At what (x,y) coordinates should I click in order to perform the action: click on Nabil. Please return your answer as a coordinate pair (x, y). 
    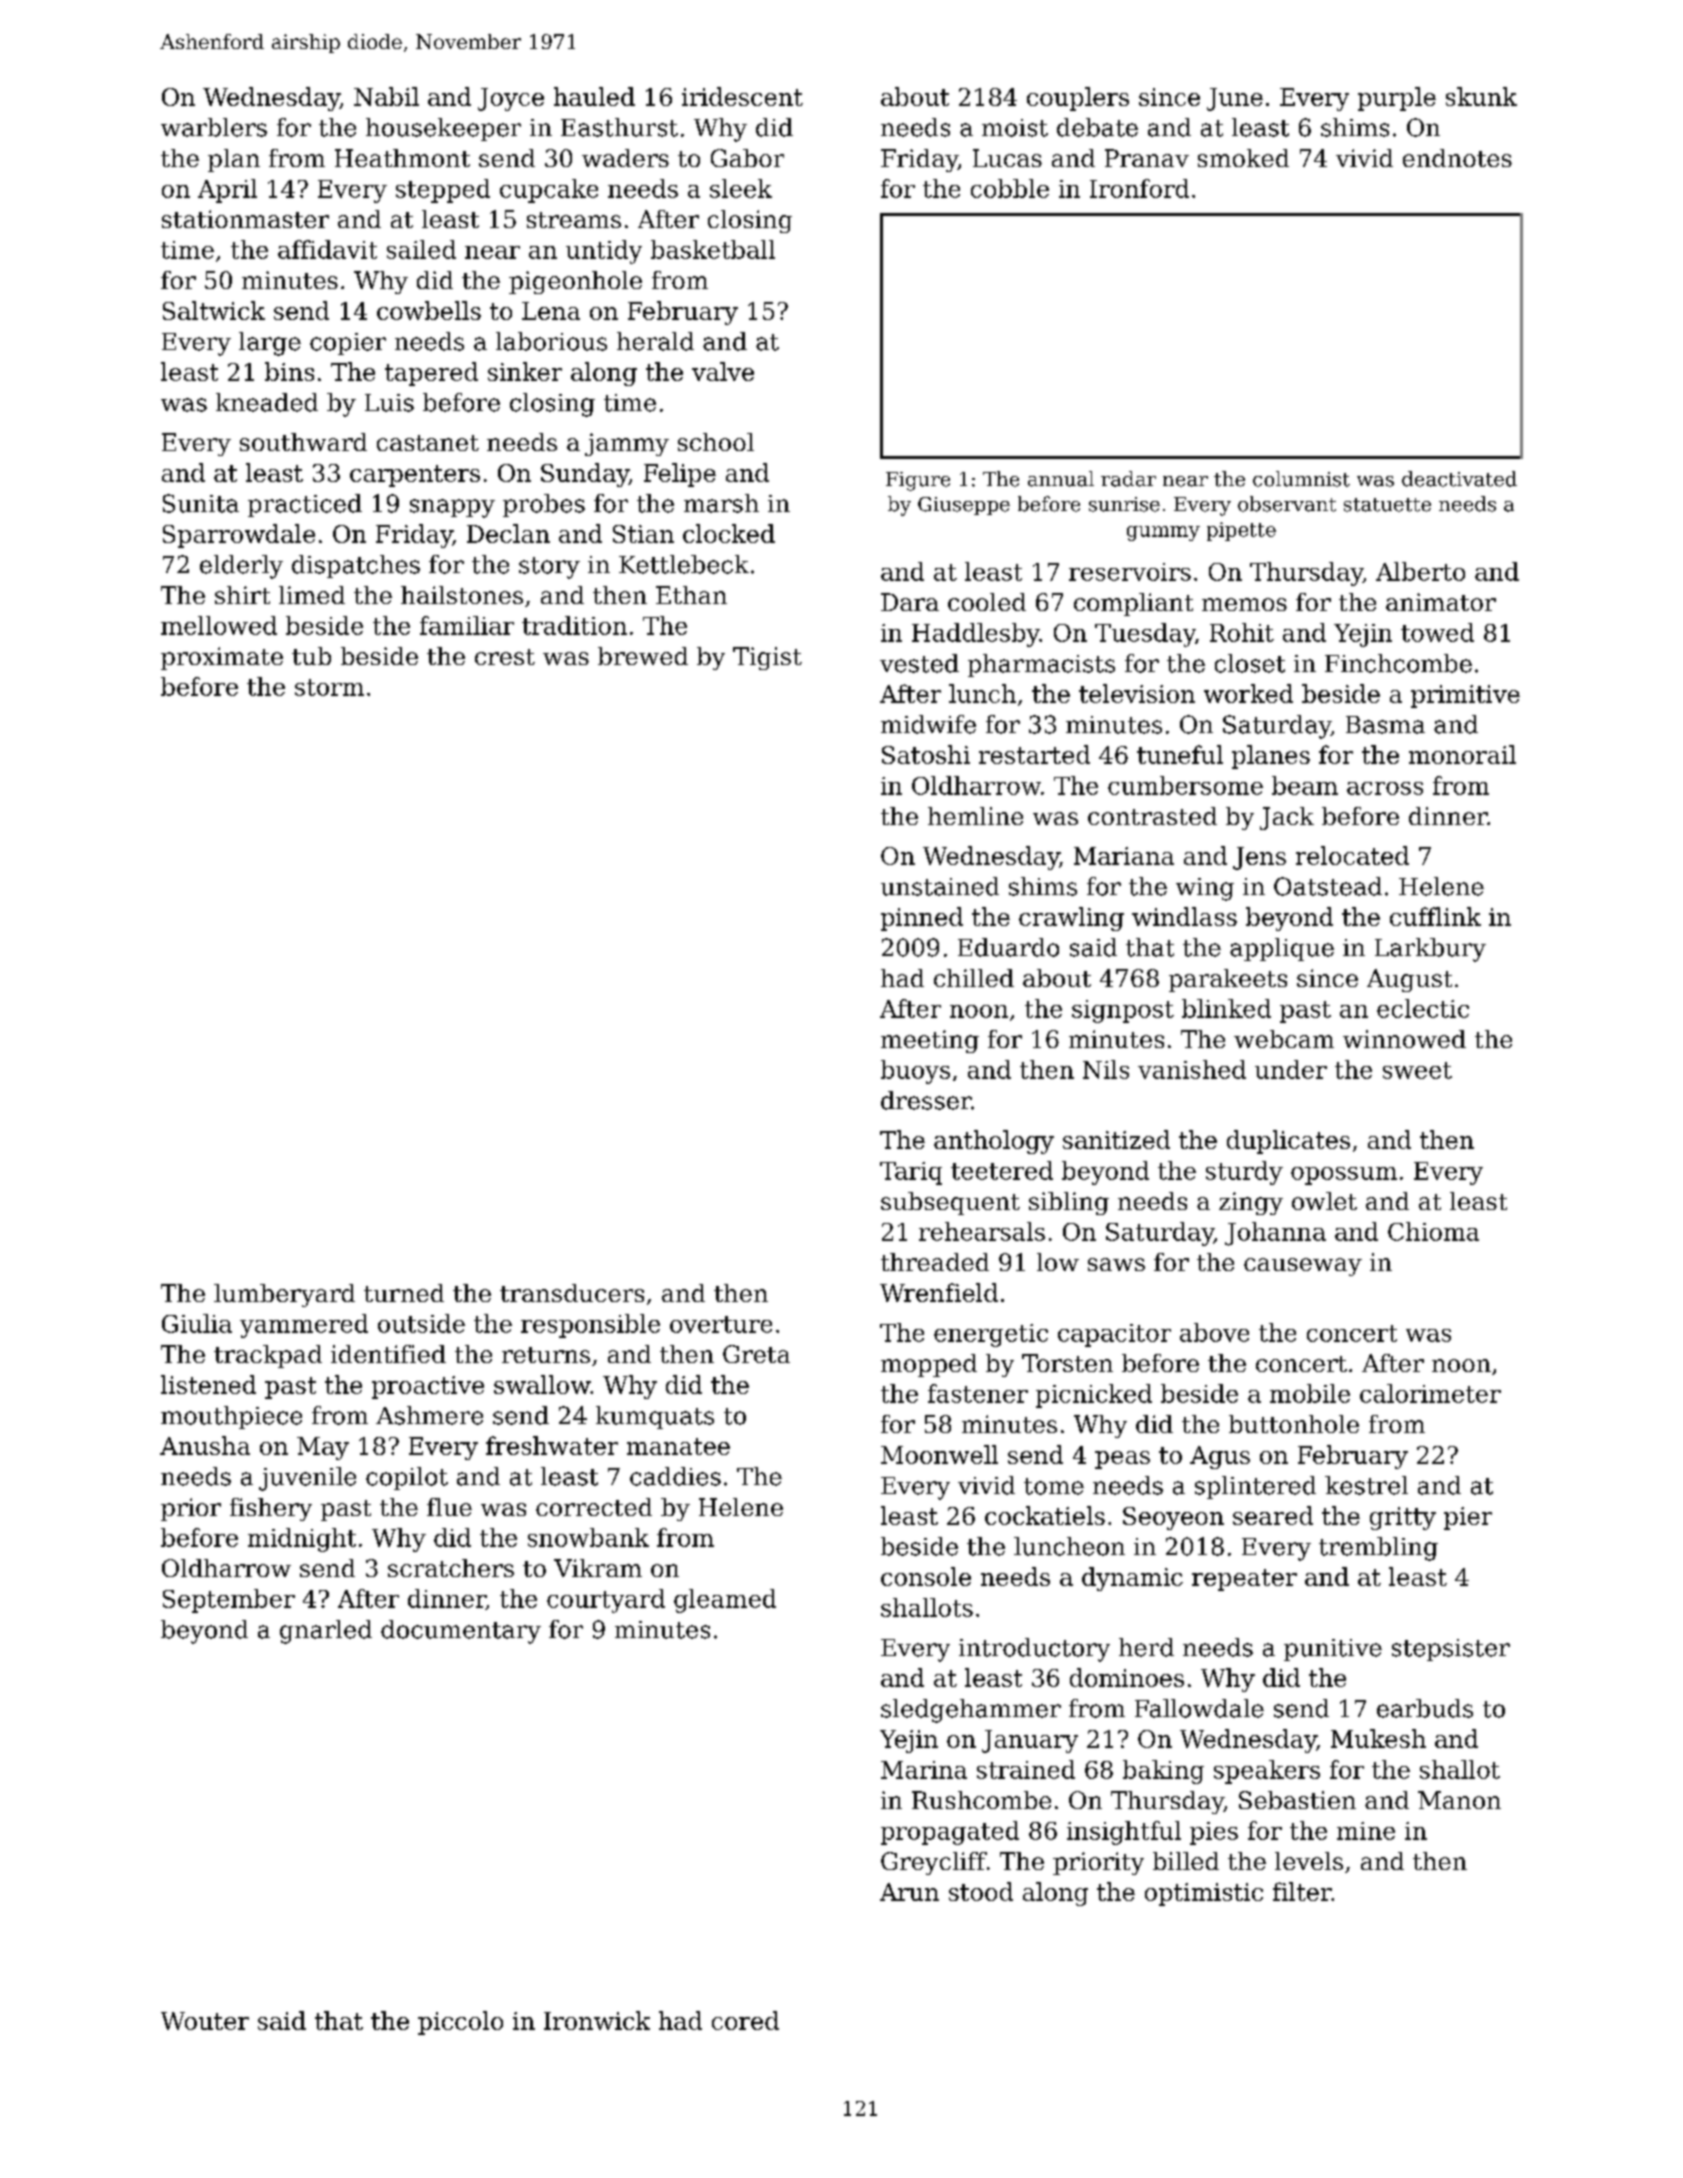
    Looking at the image, I should click on (386, 96).
